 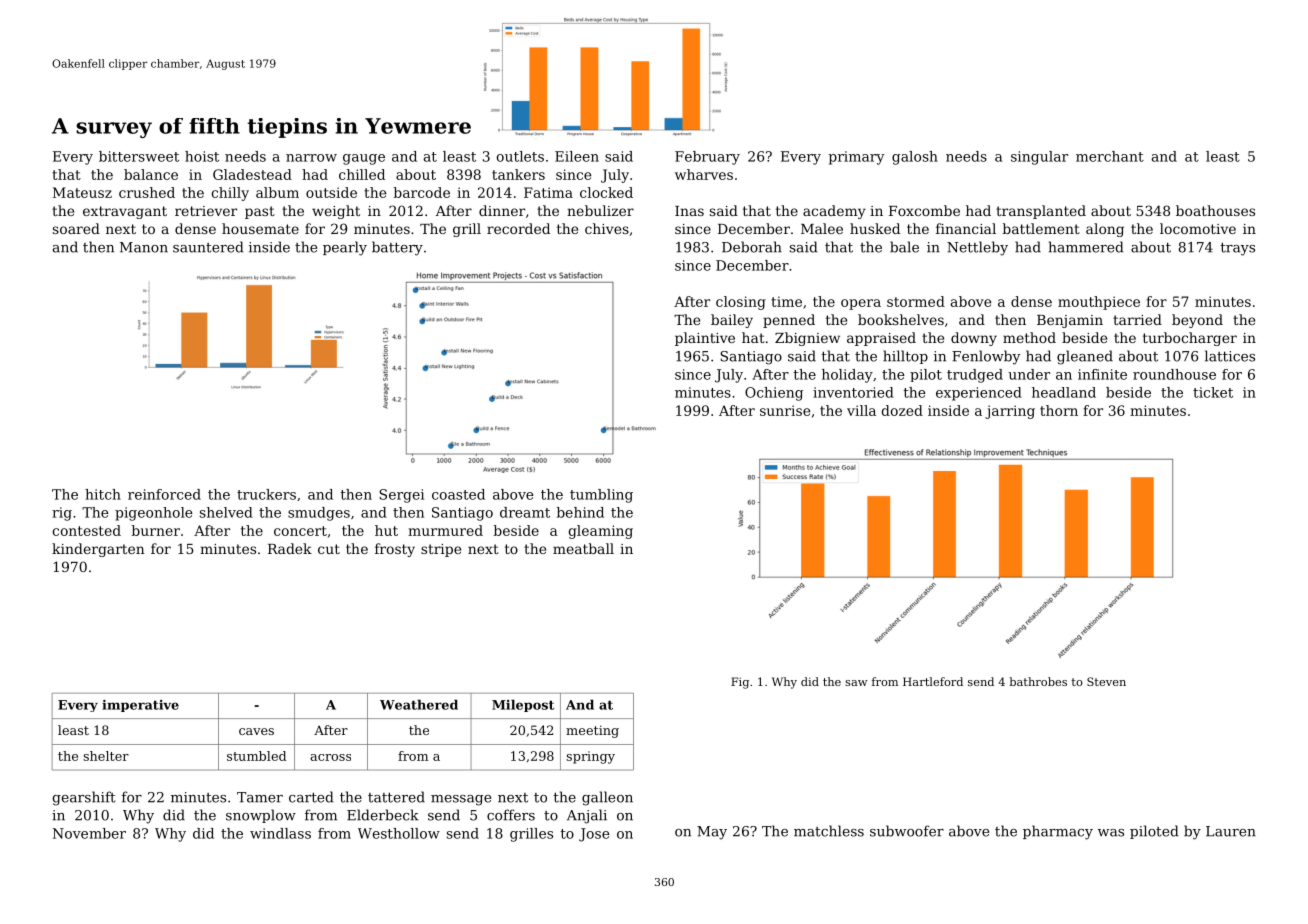 What do you see at coordinates (979, 394) in the image?
I see `experienced` at bounding box center [979, 394].
